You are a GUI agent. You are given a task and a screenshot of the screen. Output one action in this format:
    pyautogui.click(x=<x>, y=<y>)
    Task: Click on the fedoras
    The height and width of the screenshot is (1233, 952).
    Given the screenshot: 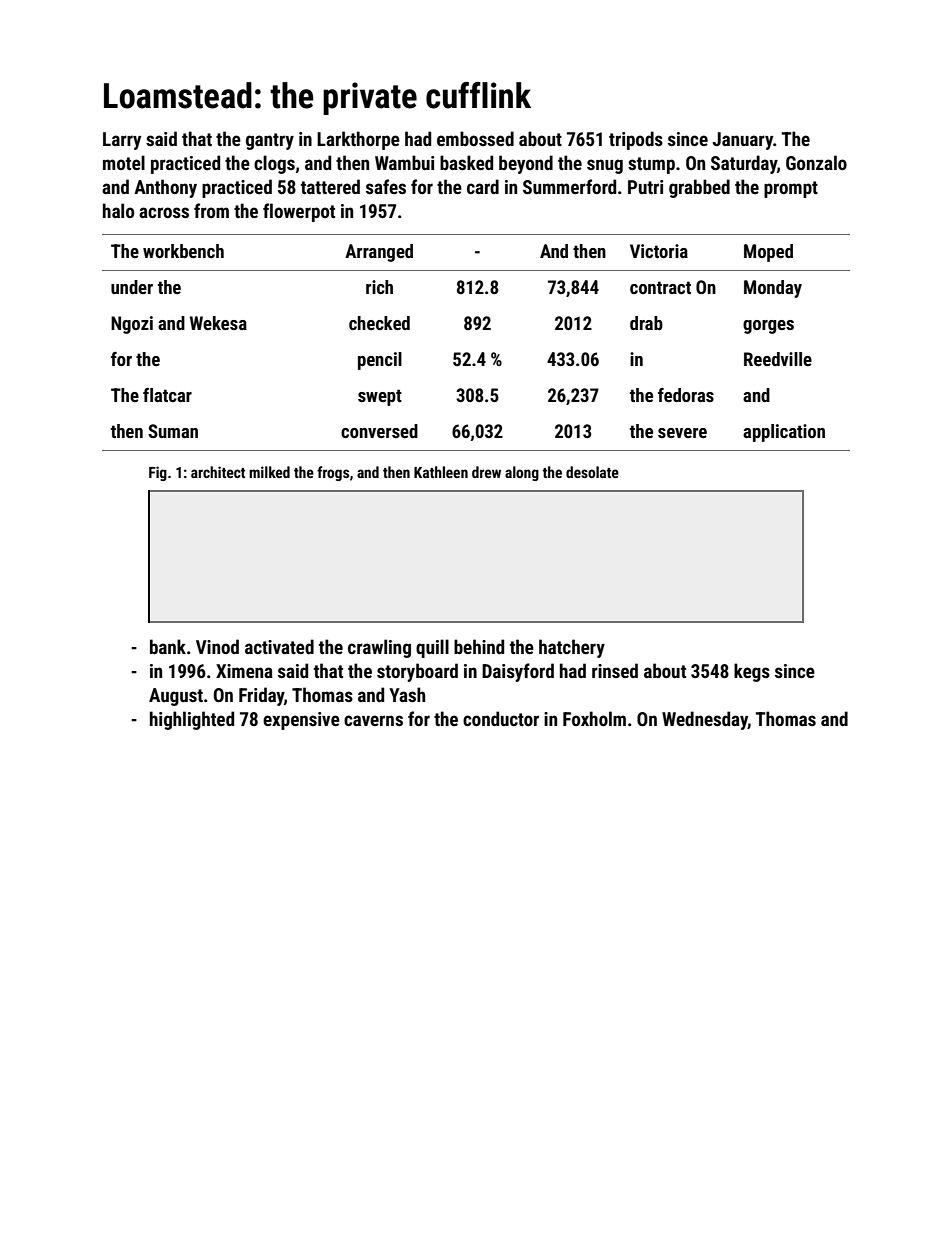 What is the action you would take?
    pyautogui.click(x=686, y=395)
